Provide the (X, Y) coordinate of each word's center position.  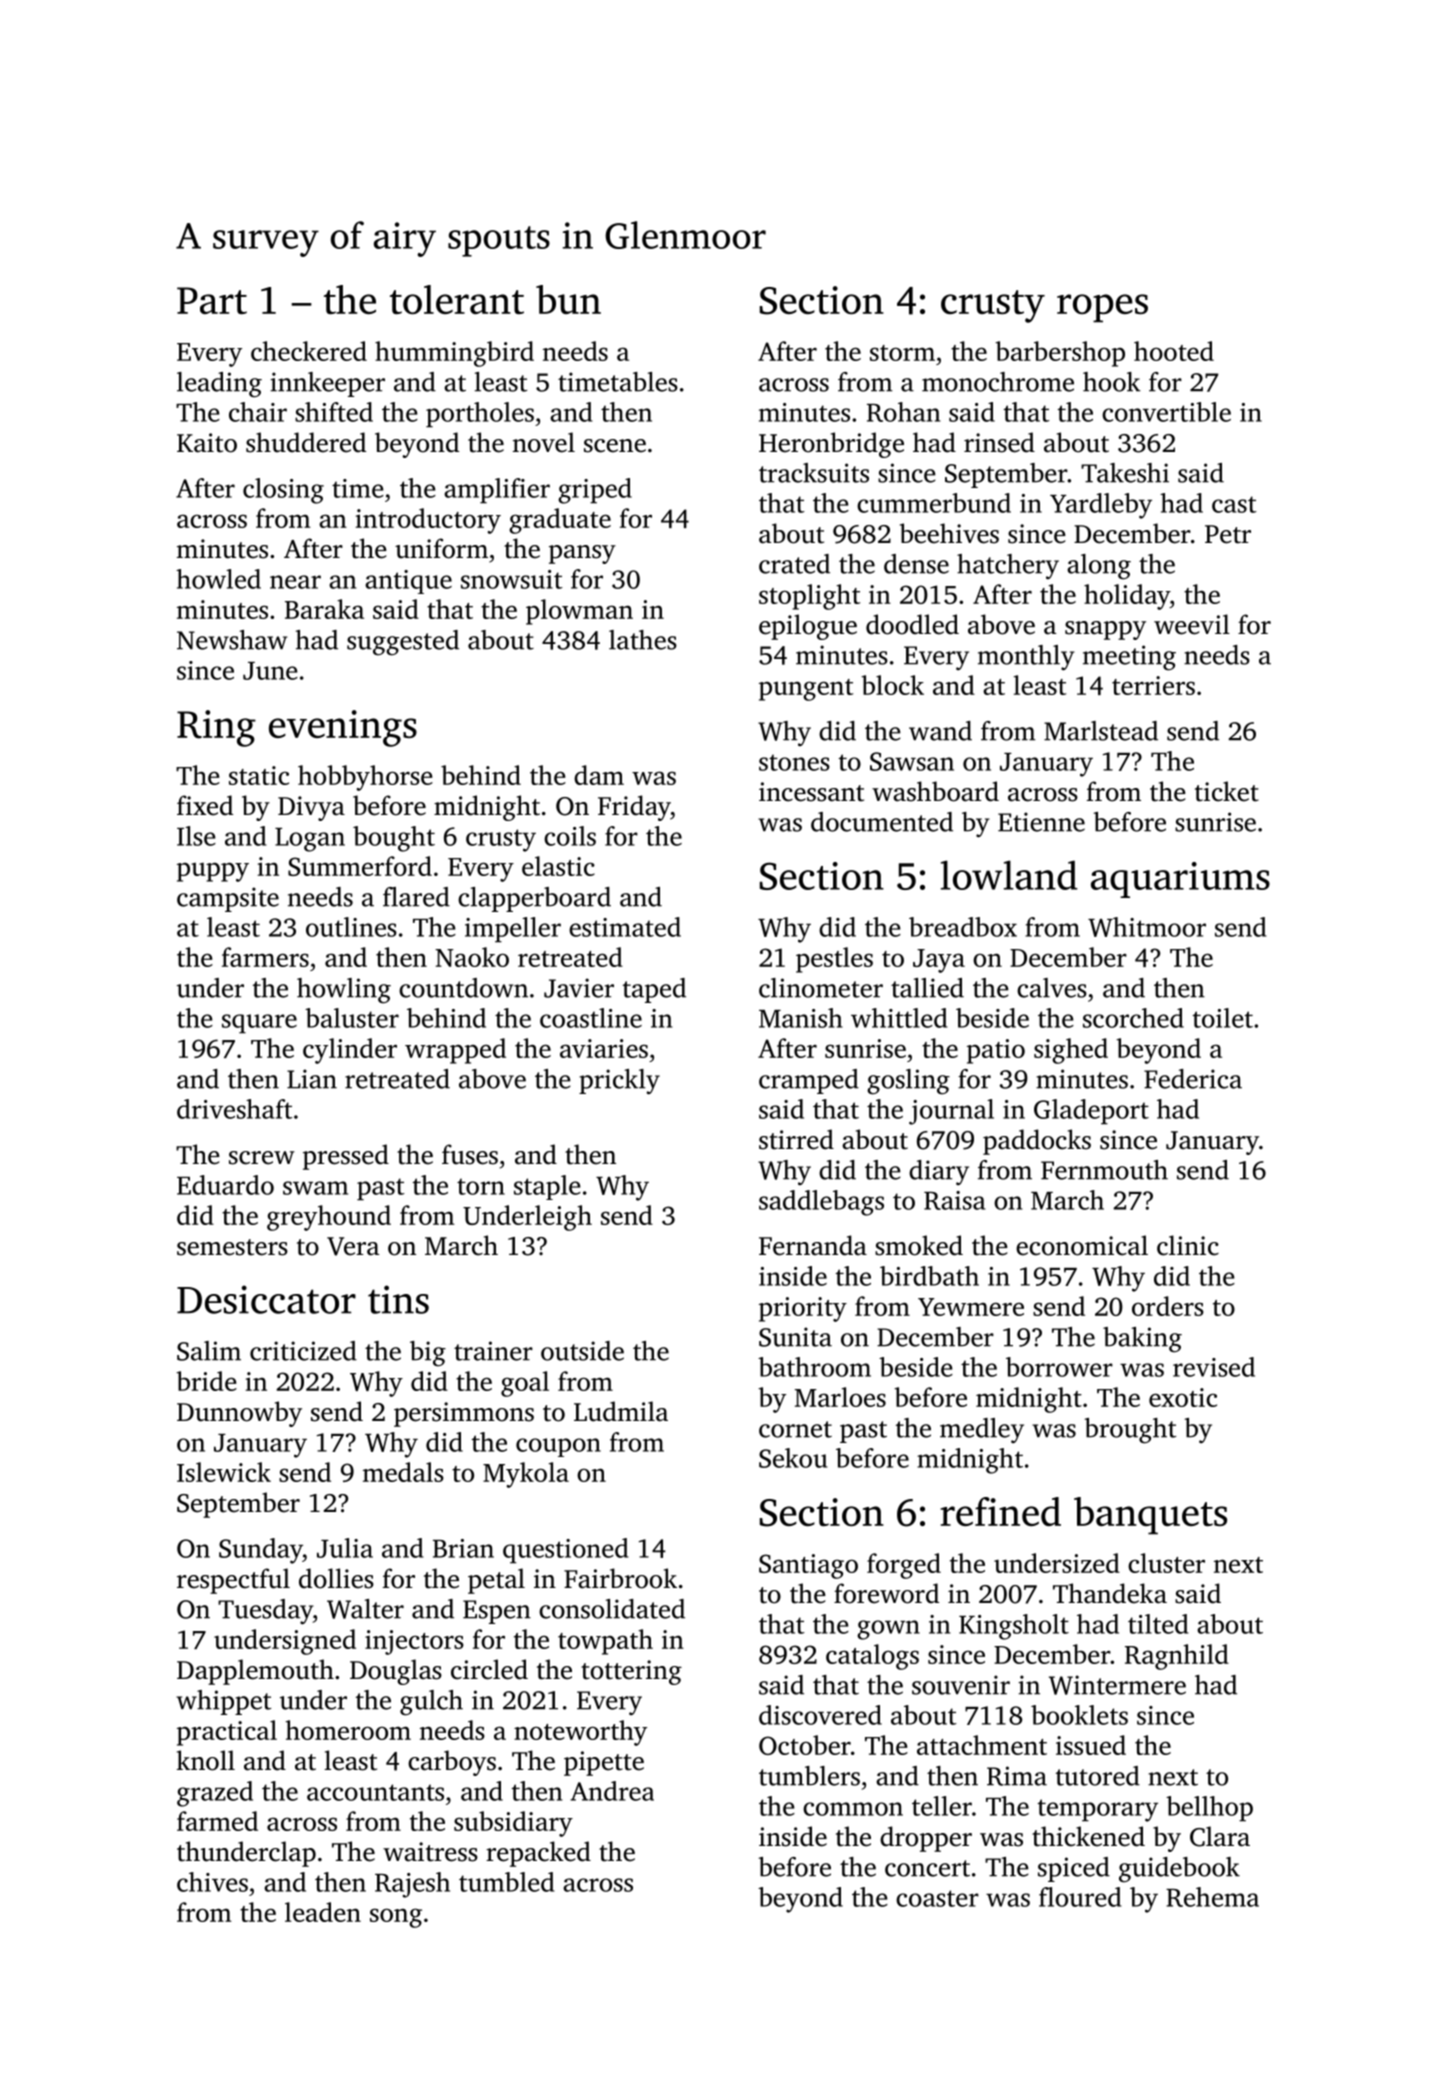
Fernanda (813, 1245)
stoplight (809, 597)
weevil (1192, 624)
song (396, 1918)
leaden (323, 1912)
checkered (309, 351)
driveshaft (235, 1109)
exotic (1183, 1397)
